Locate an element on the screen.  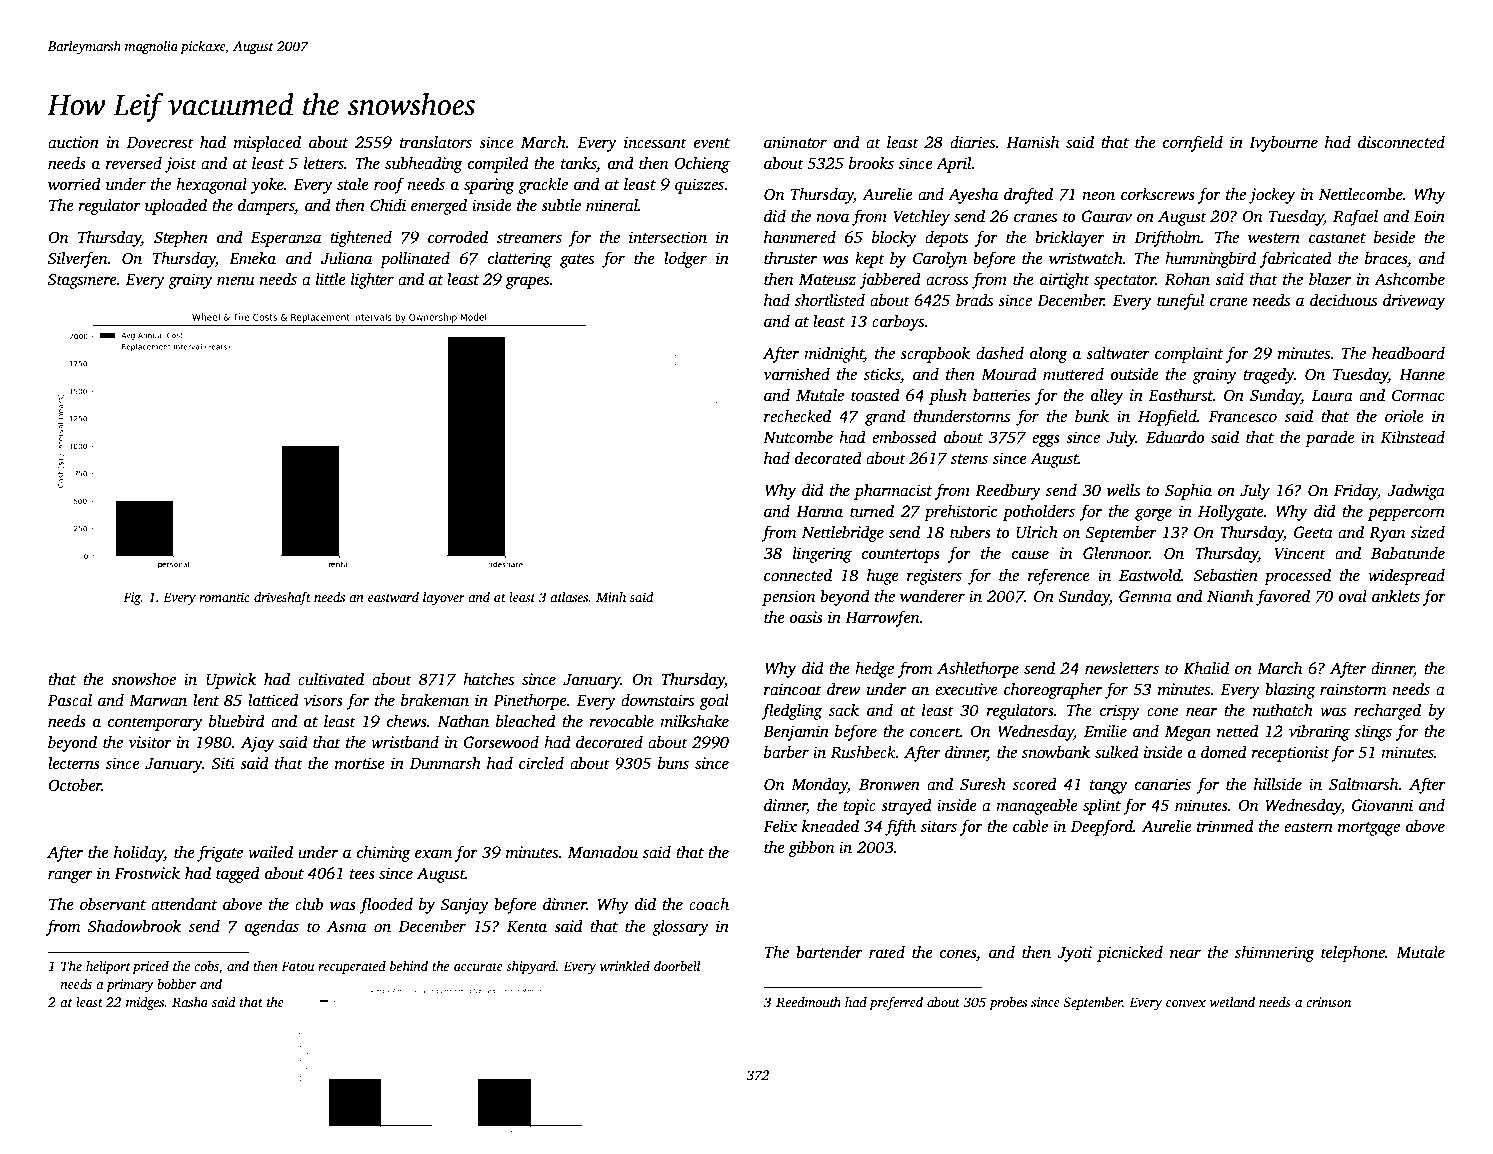
blazing is located at coordinates (1290, 691).
